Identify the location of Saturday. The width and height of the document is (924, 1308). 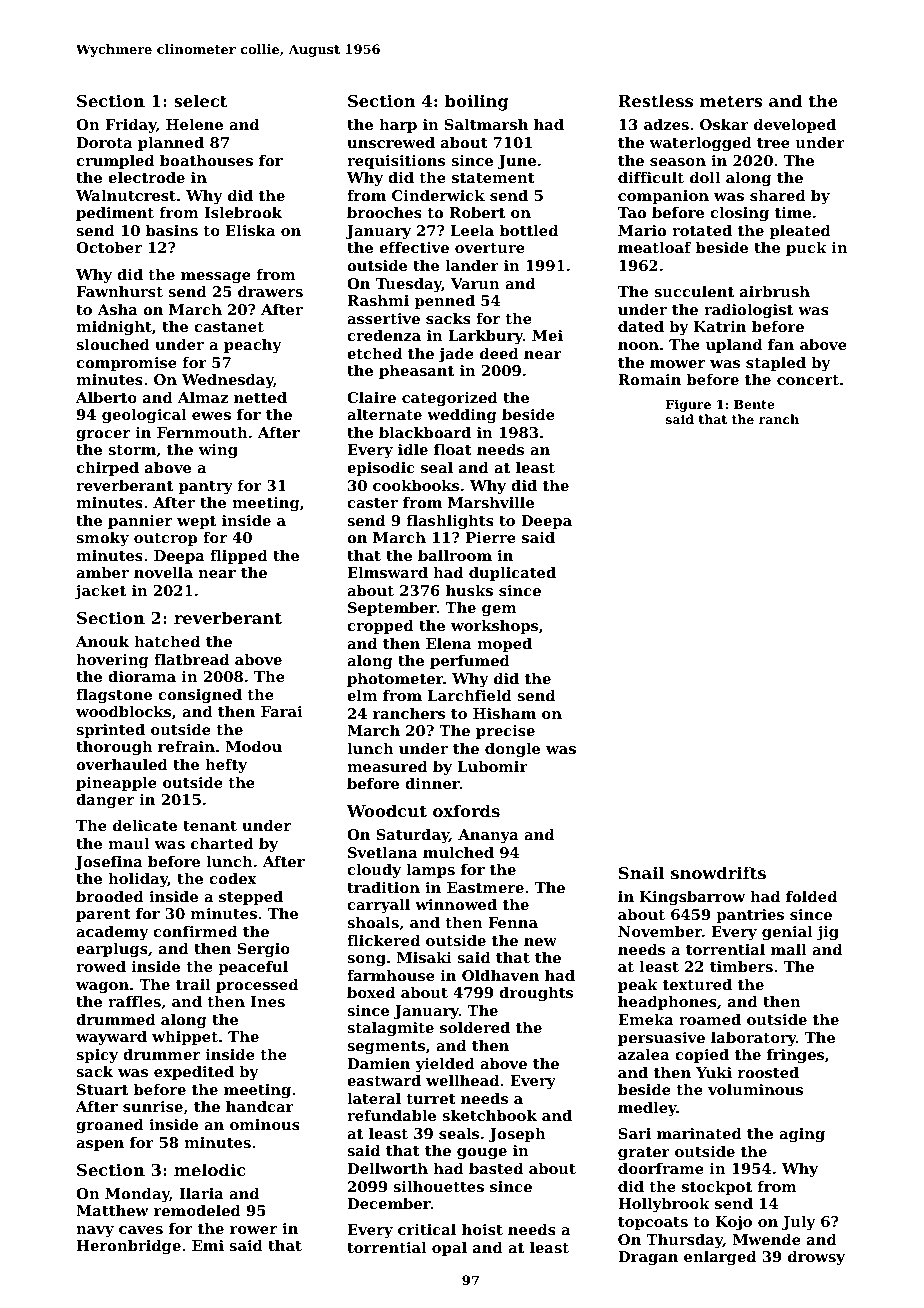
(412, 836).
